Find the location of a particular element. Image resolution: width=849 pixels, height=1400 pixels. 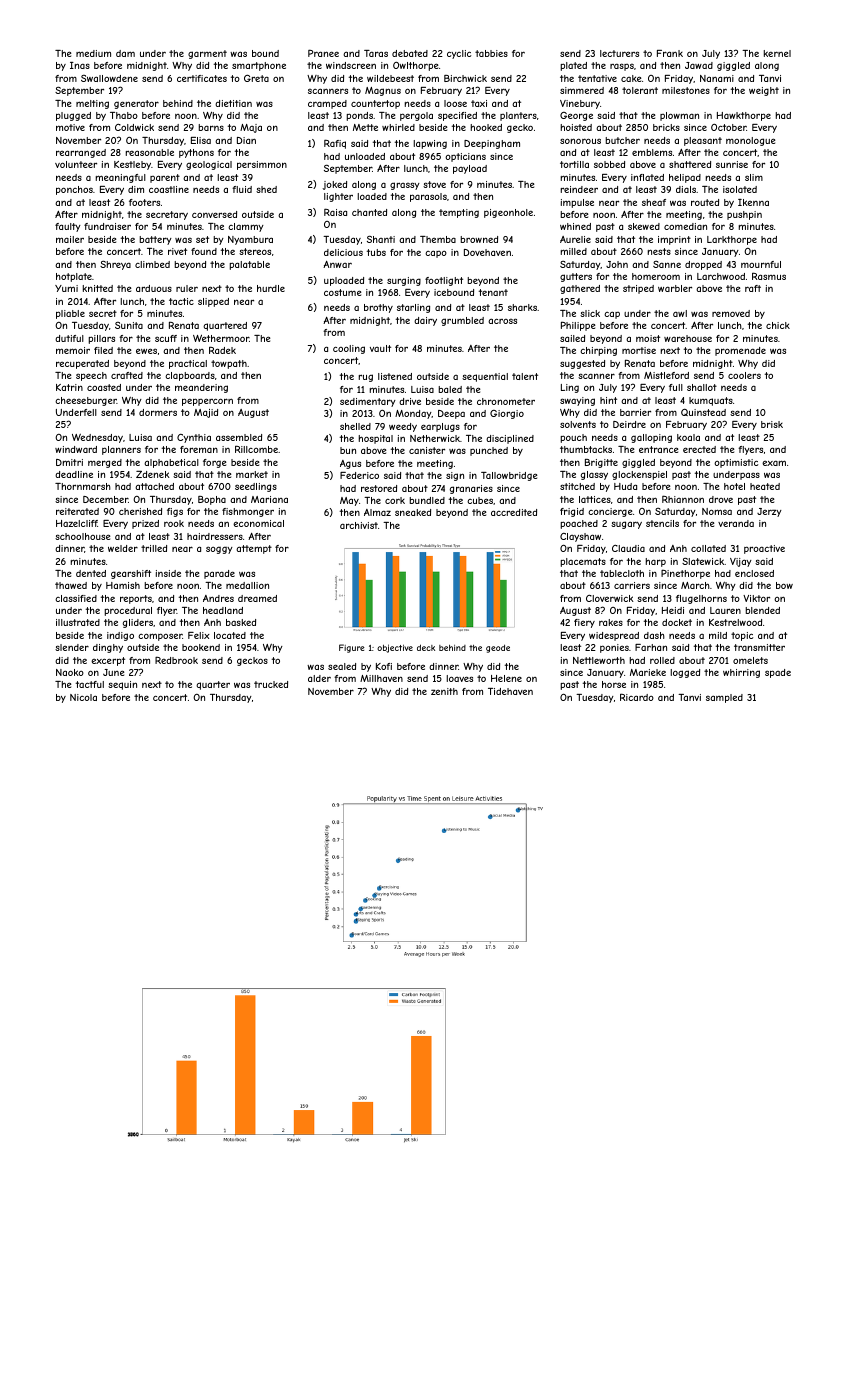

promenade is located at coordinates (740, 351).
